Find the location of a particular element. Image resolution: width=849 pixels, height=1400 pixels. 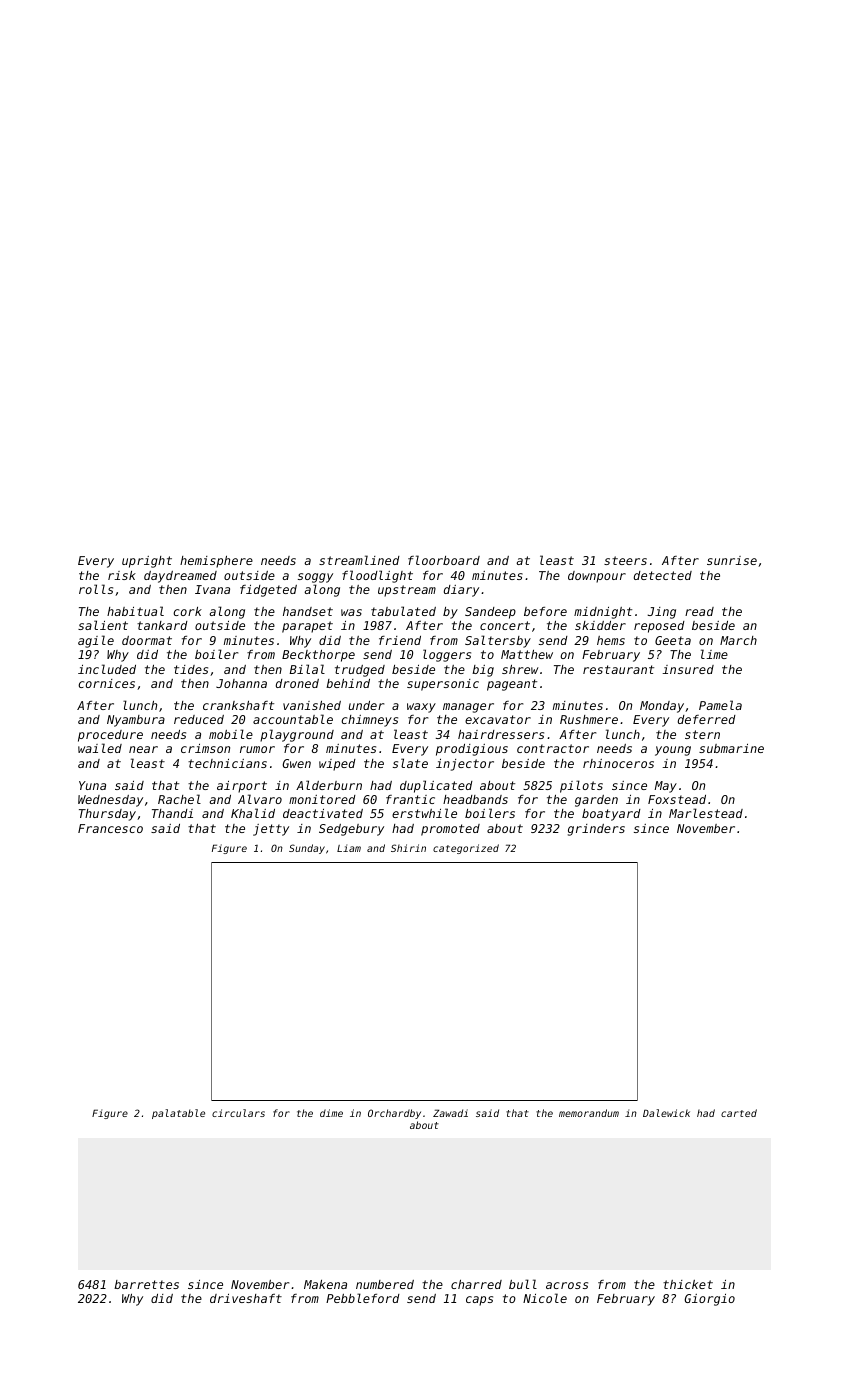

sunrise is located at coordinates (732, 560).
